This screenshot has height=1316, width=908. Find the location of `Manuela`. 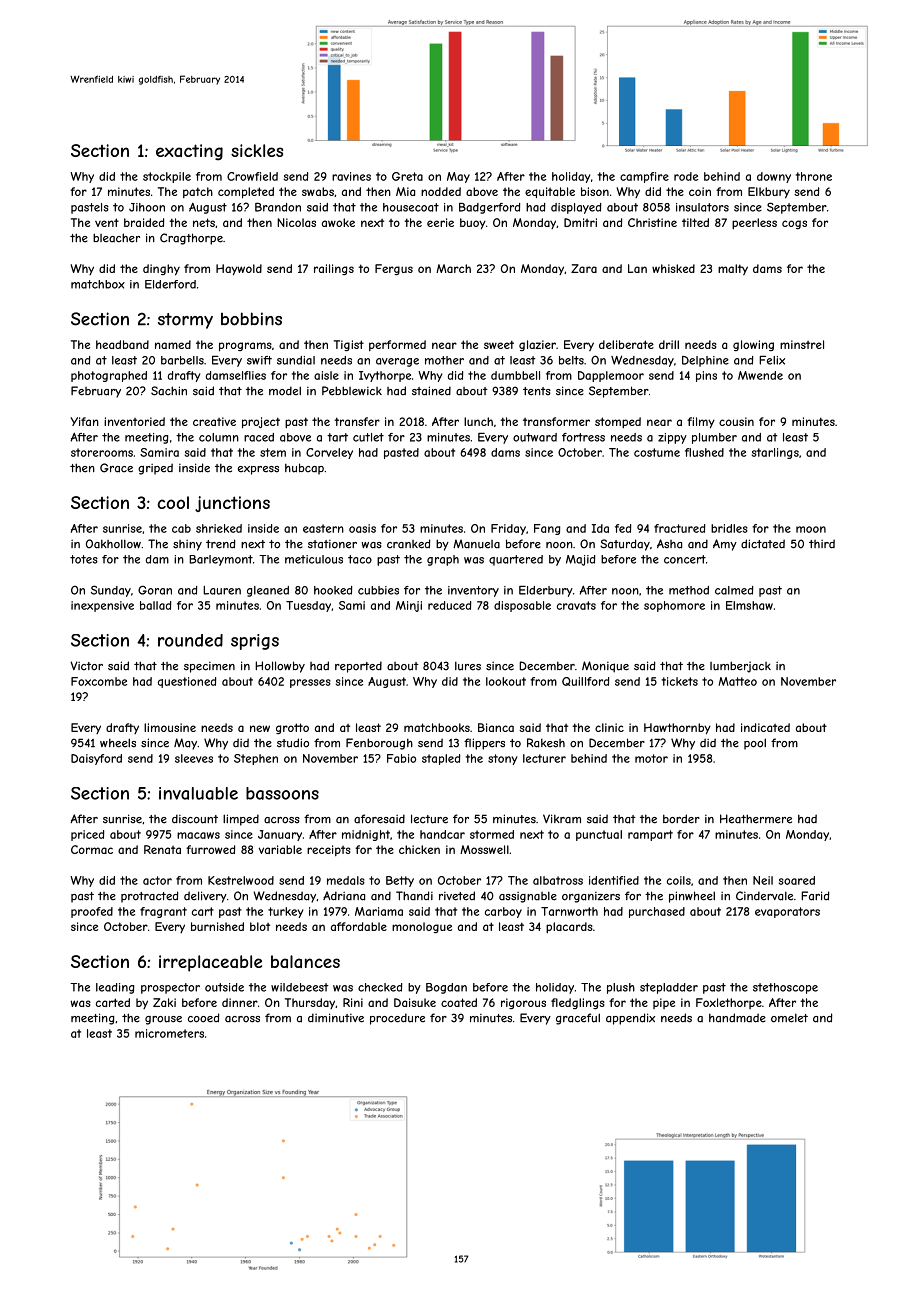

Manuela is located at coordinates (476, 544).
